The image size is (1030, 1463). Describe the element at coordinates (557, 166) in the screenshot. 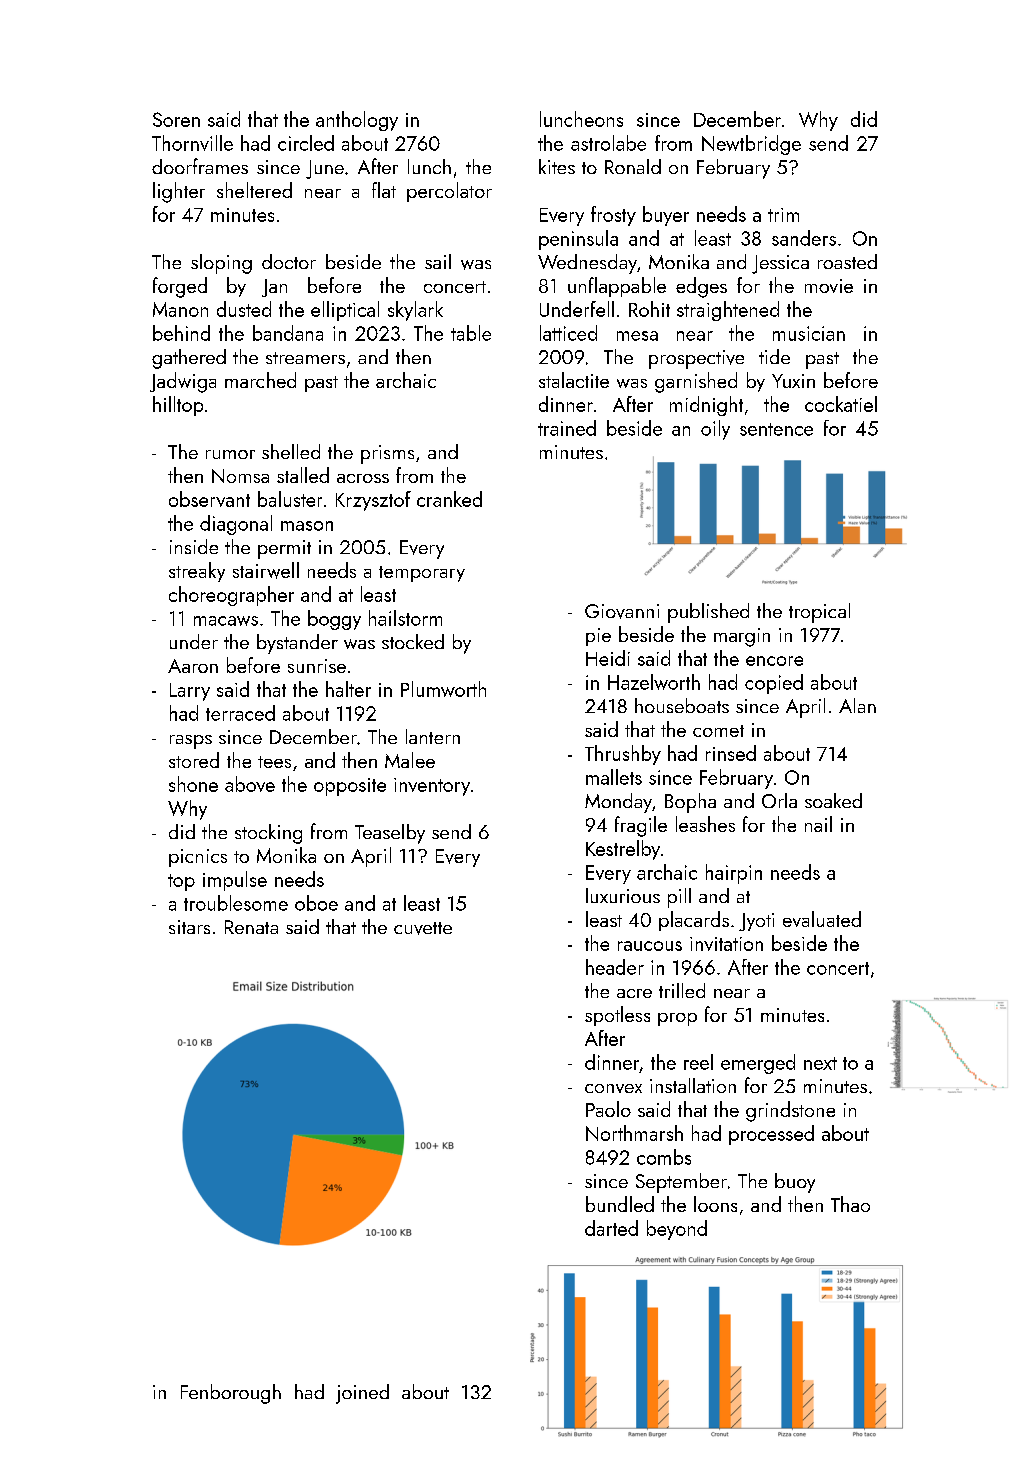

I see `kites` at that location.
